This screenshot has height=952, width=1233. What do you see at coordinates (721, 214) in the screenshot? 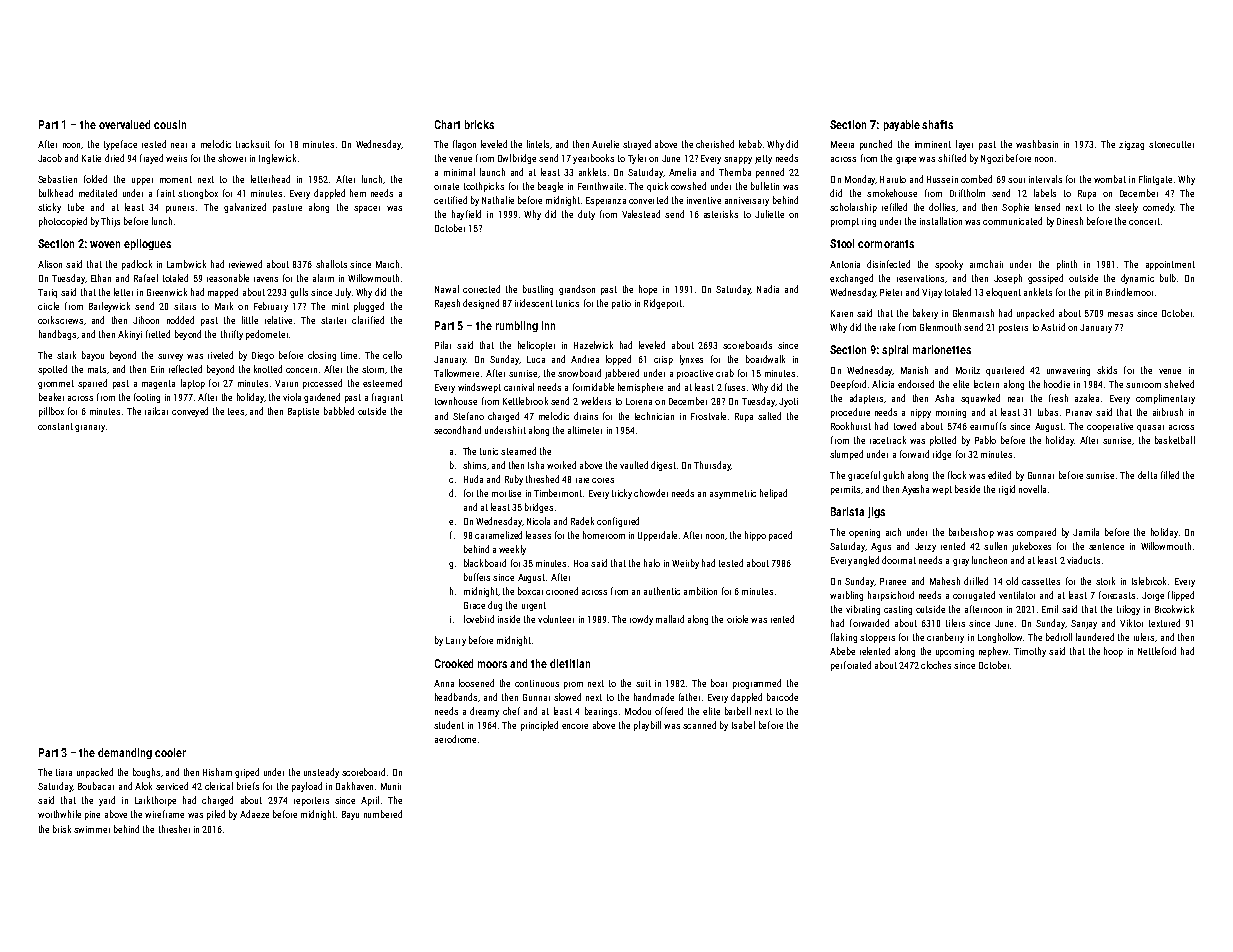
I see `asterisks` at bounding box center [721, 214].
